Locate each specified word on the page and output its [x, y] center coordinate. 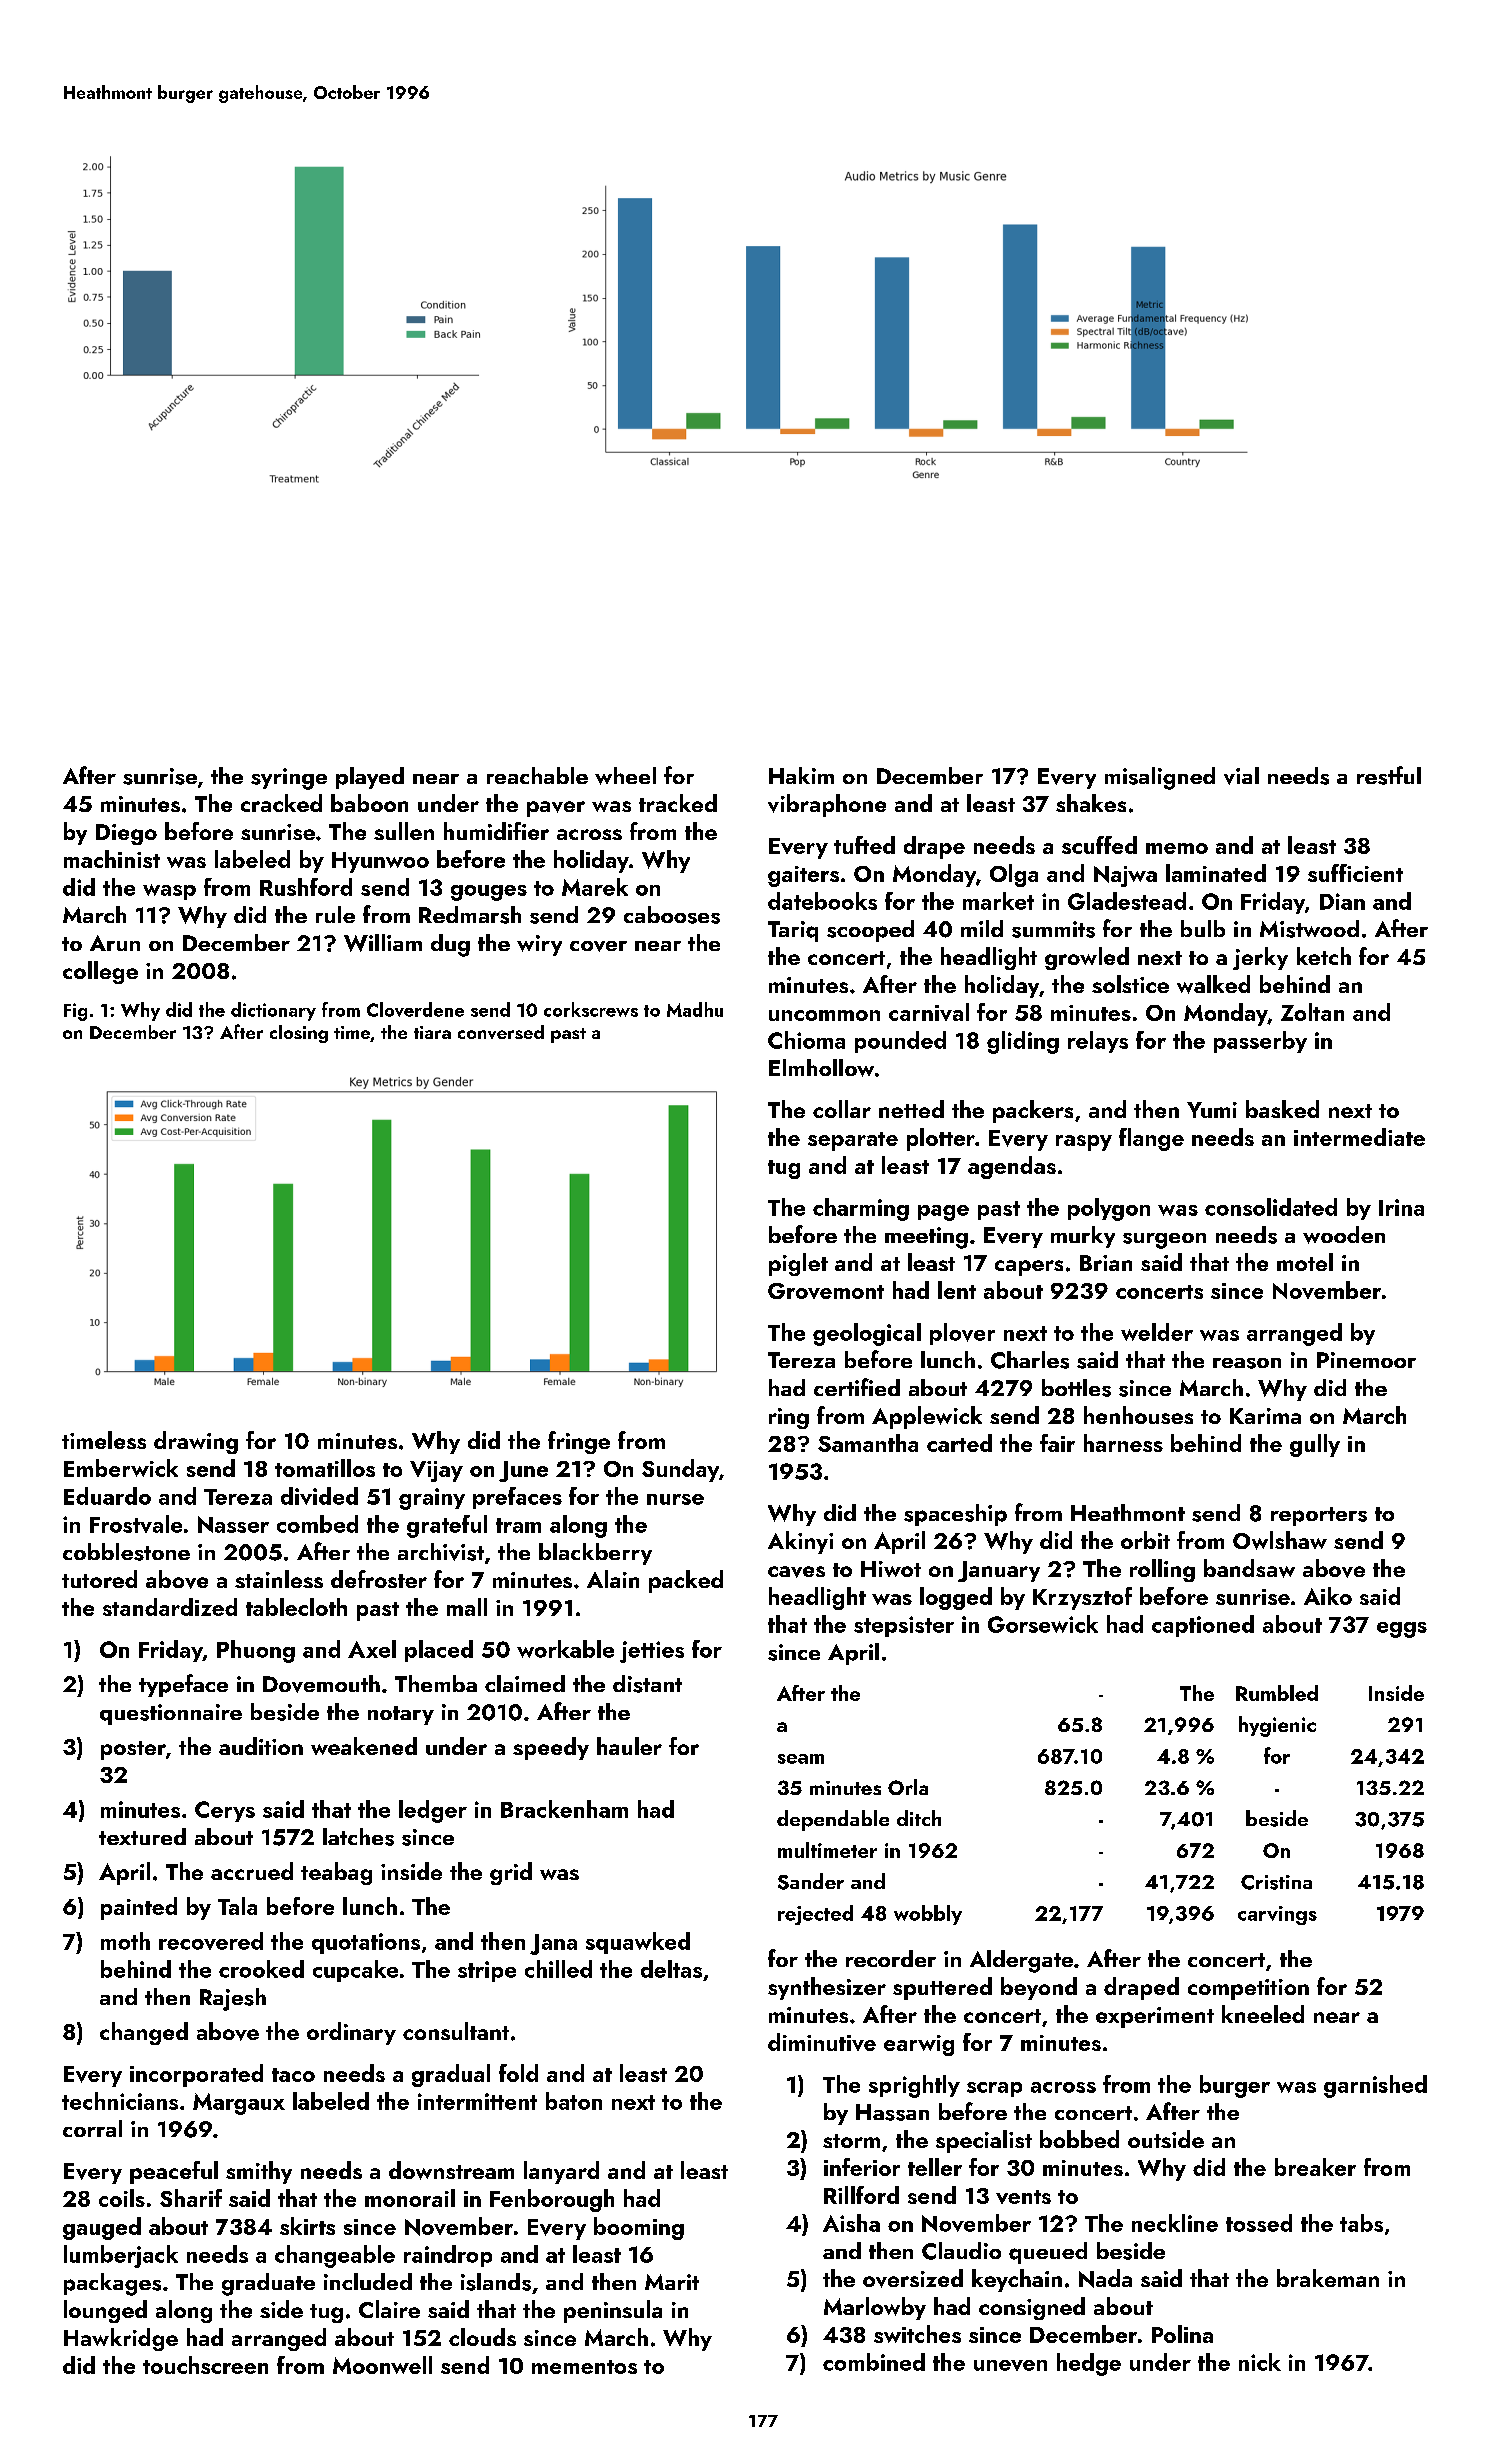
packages [112, 2284]
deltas [671, 1969]
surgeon [1164, 1241]
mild [982, 928]
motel [1305, 1262]
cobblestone [126, 1552]
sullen [404, 831]
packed [686, 1581]
